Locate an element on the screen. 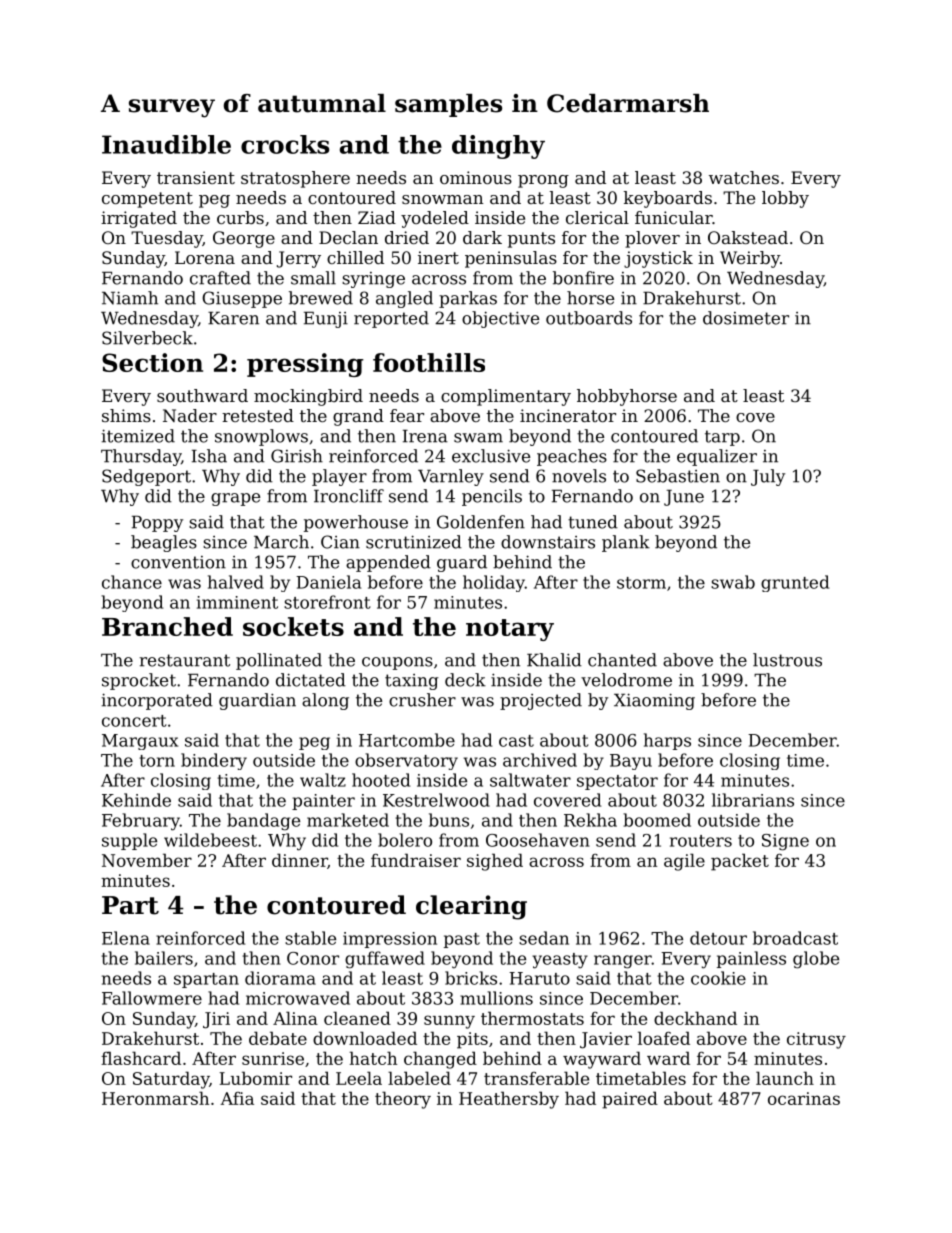 This screenshot has height=1233, width=952. wildebeest is located at coordinates (210, 840).
